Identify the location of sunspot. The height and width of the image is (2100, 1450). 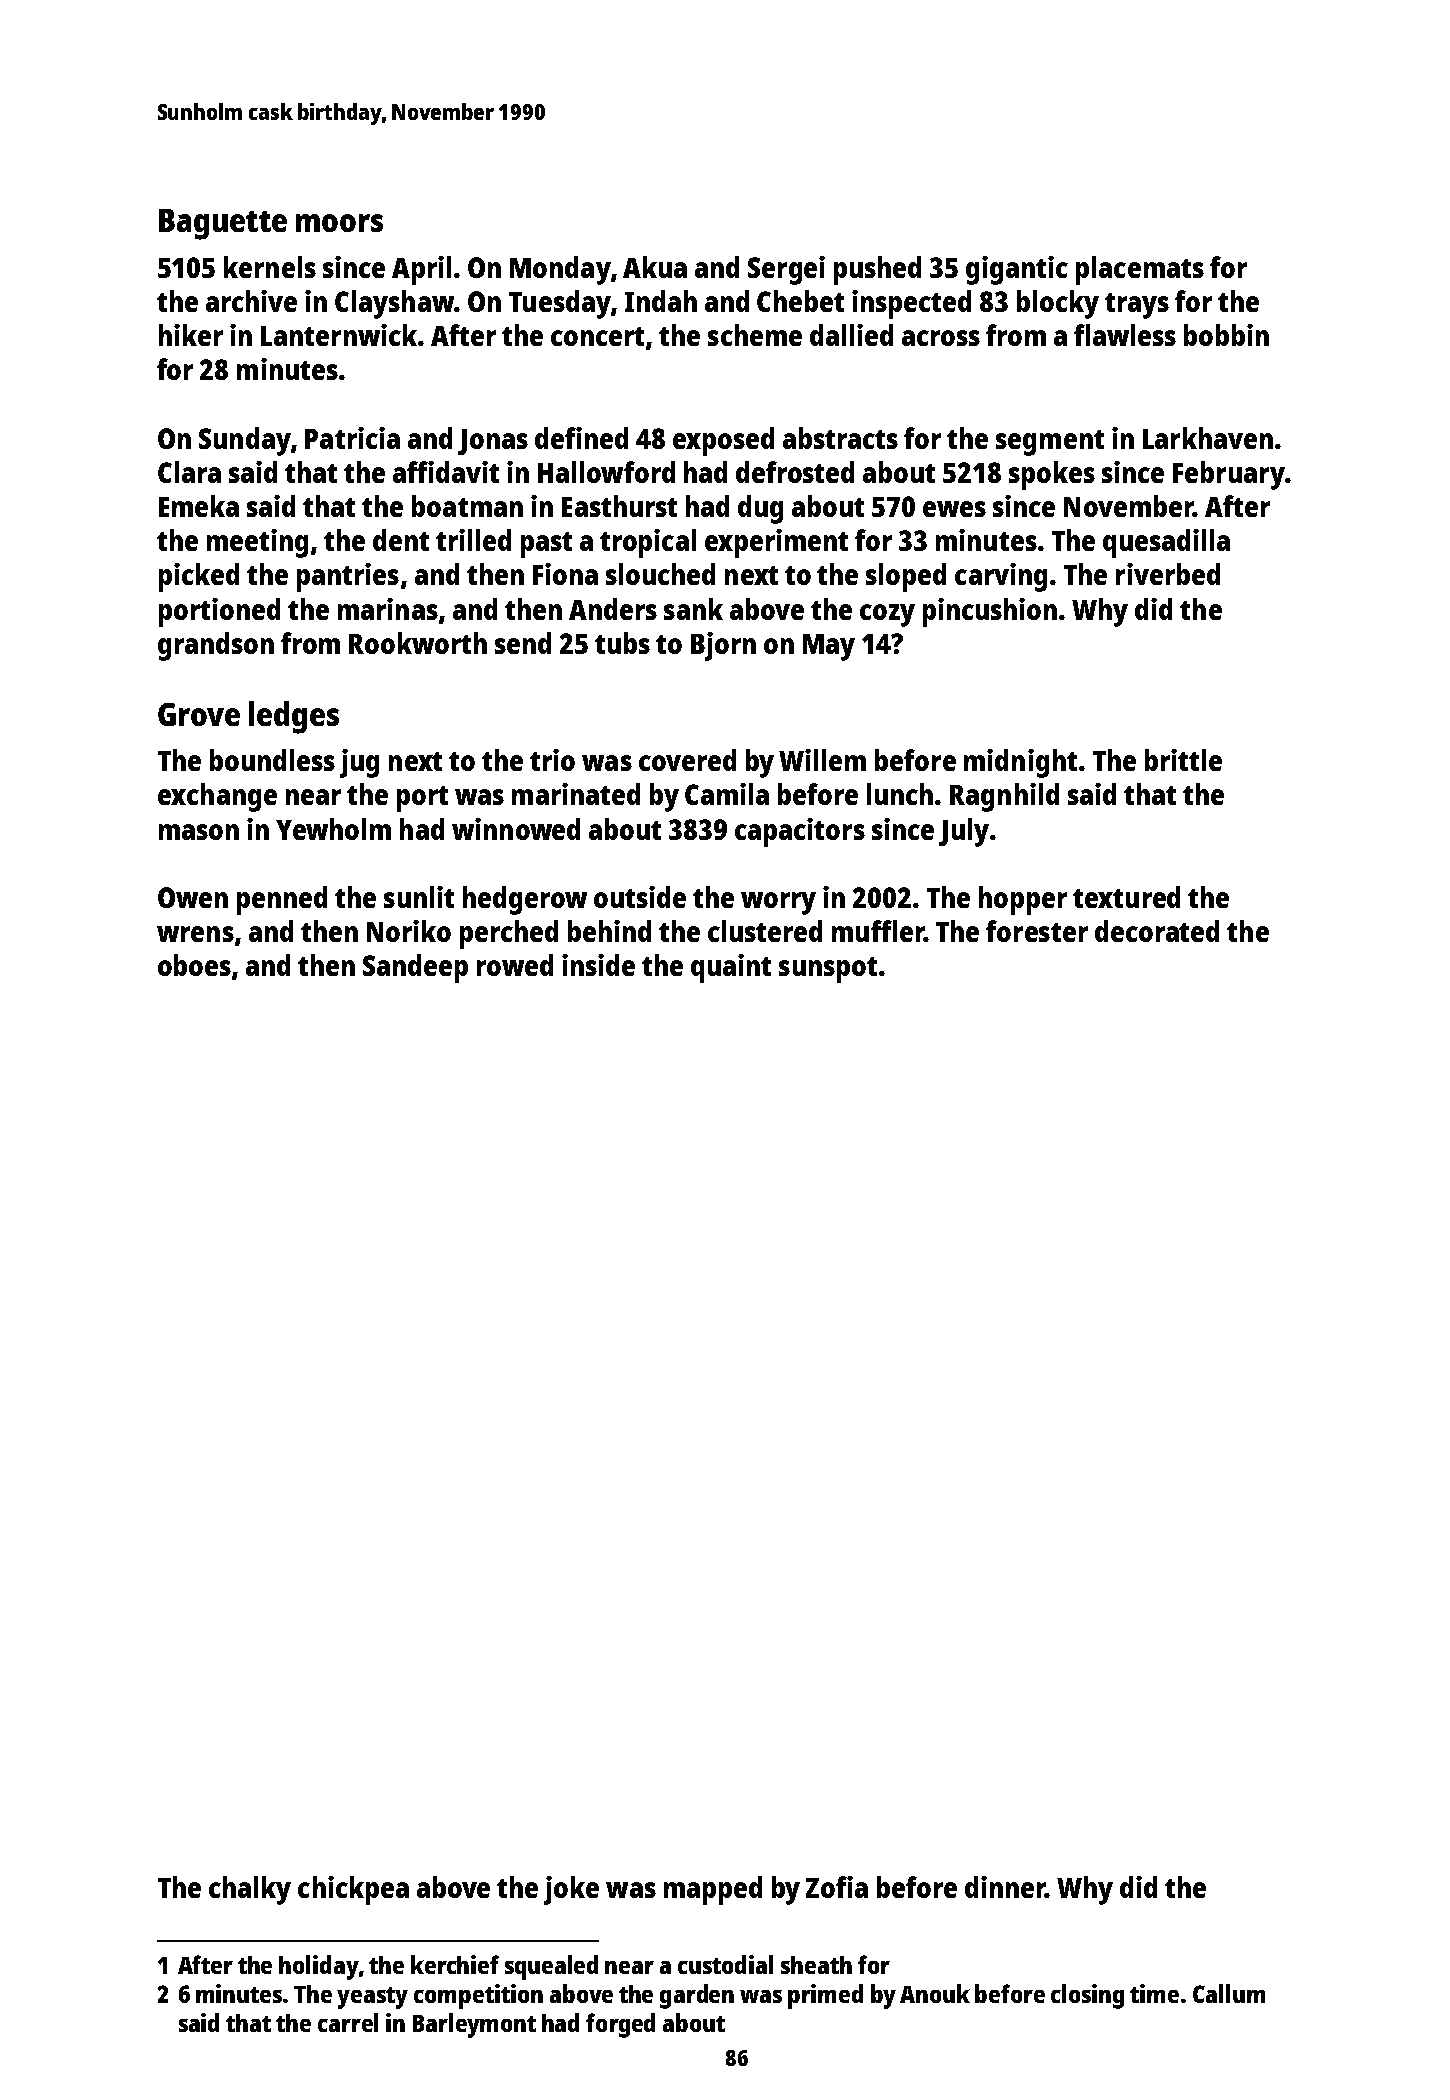
(828, 970).
